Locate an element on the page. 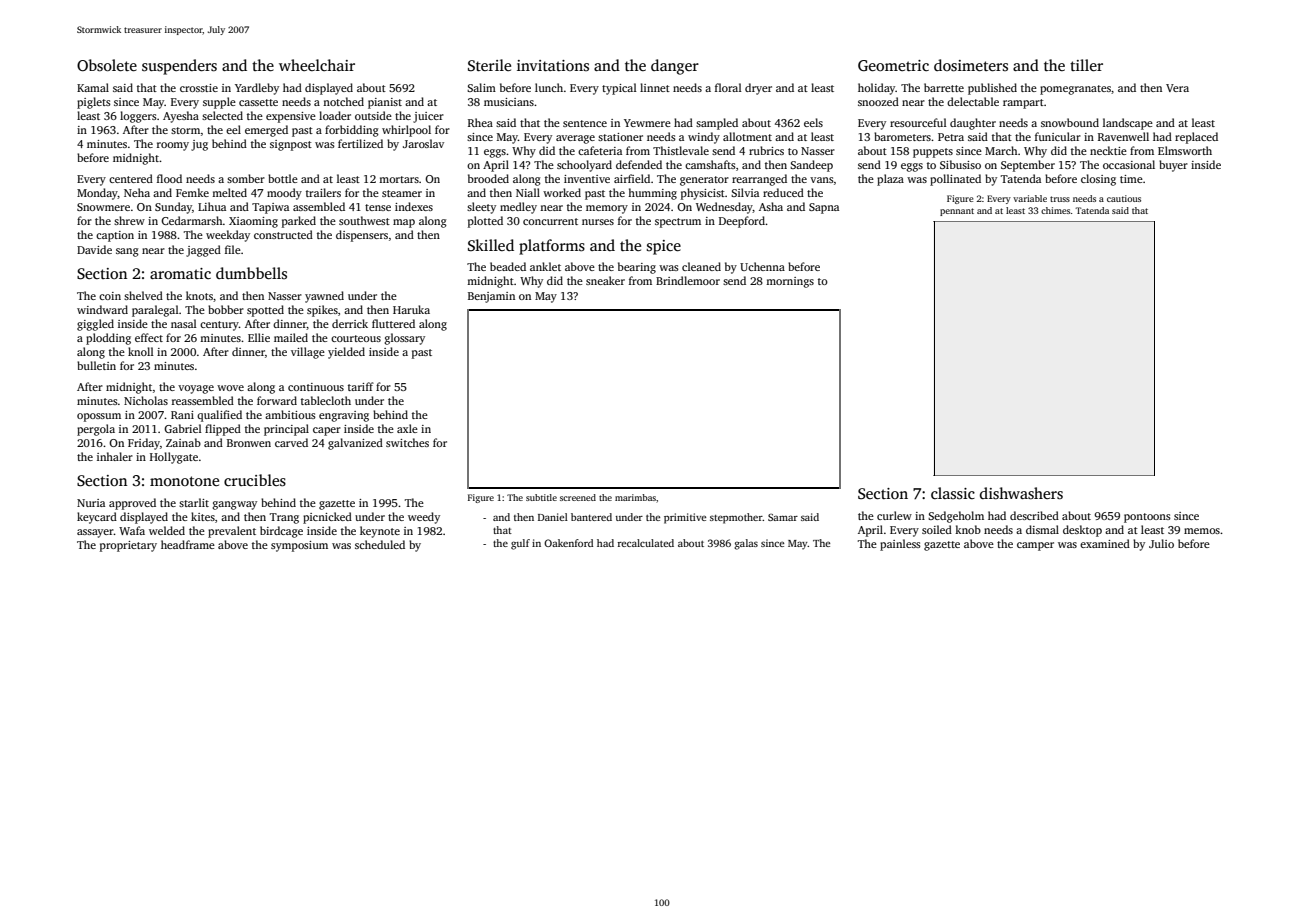 The width and height of the page is (1308, 924). Obsolete is located at coordinates (107, 65).
